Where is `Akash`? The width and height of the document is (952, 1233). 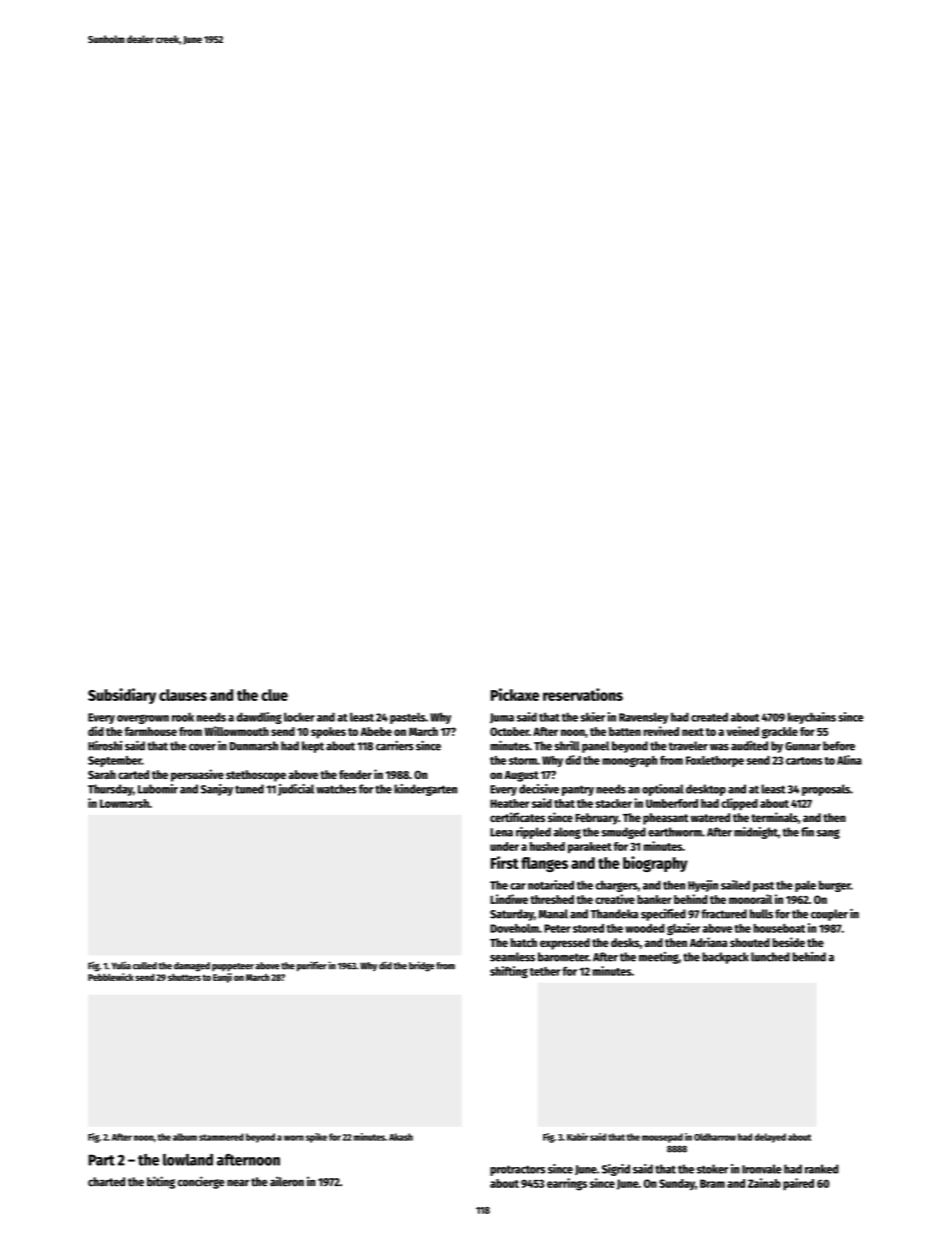 Akash is located at coordinates (401, 1137).
